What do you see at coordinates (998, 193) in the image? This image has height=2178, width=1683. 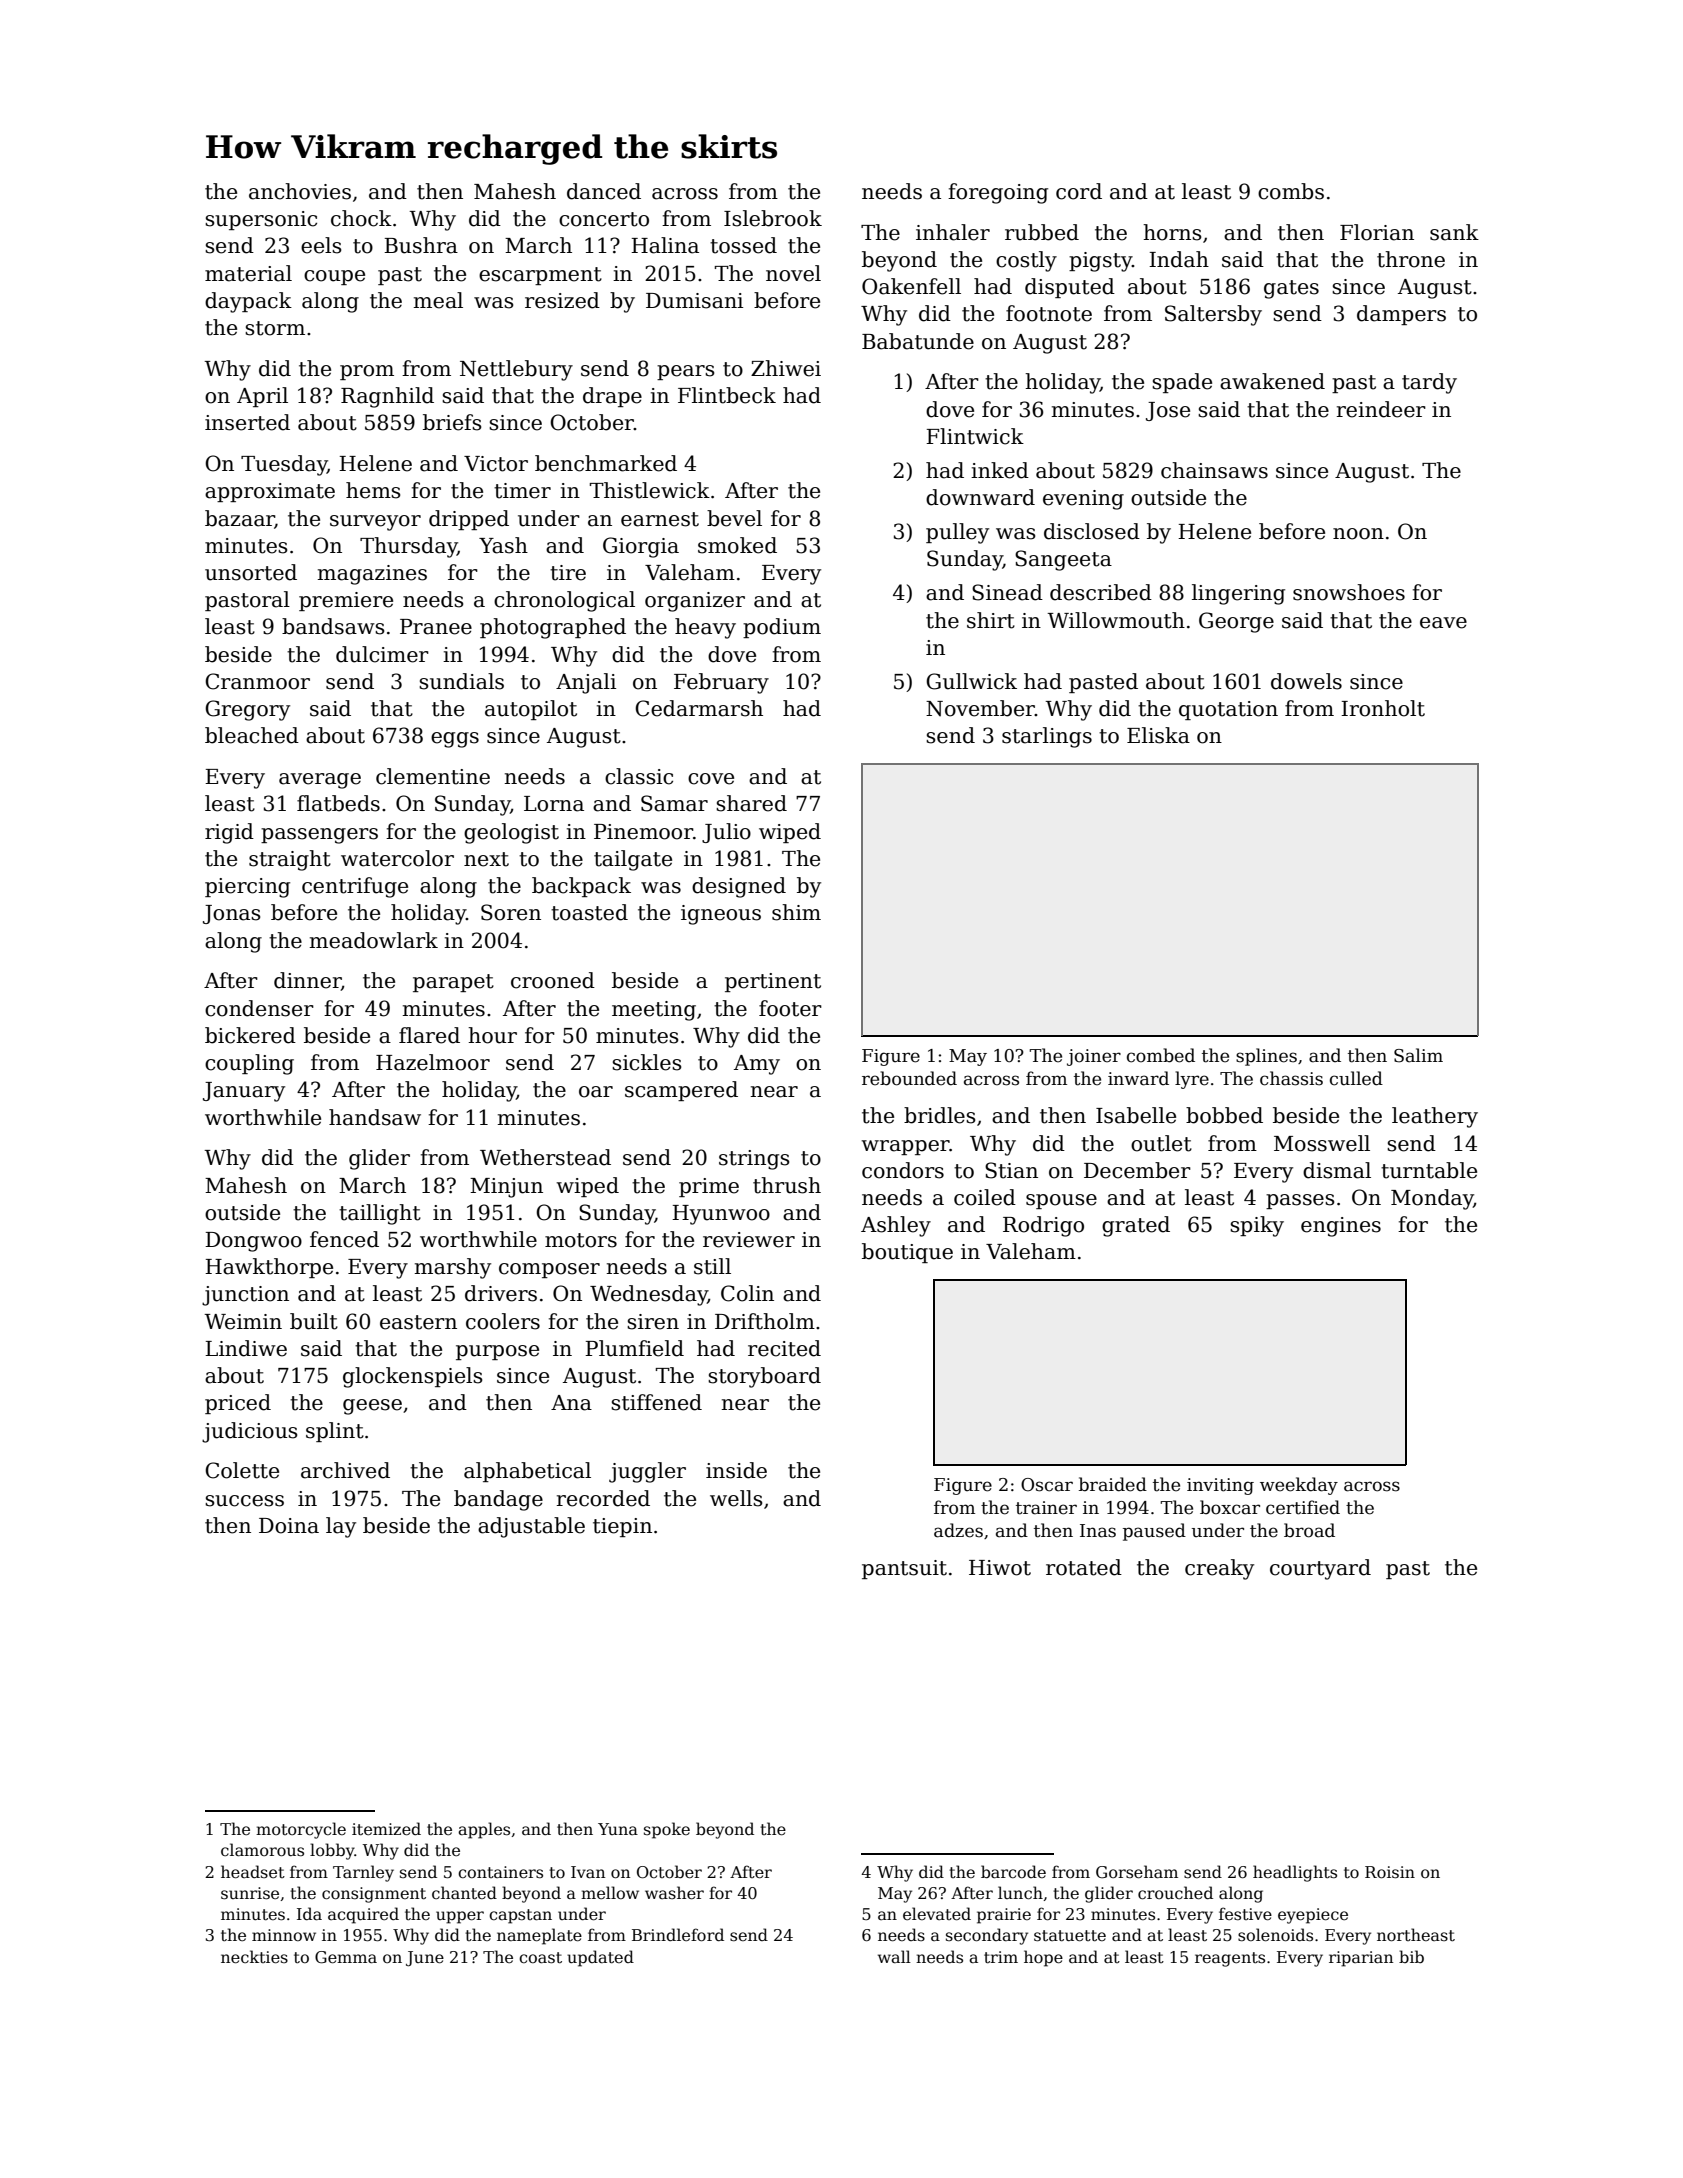 I see `foregoing` at bounding box center [998, 193].
